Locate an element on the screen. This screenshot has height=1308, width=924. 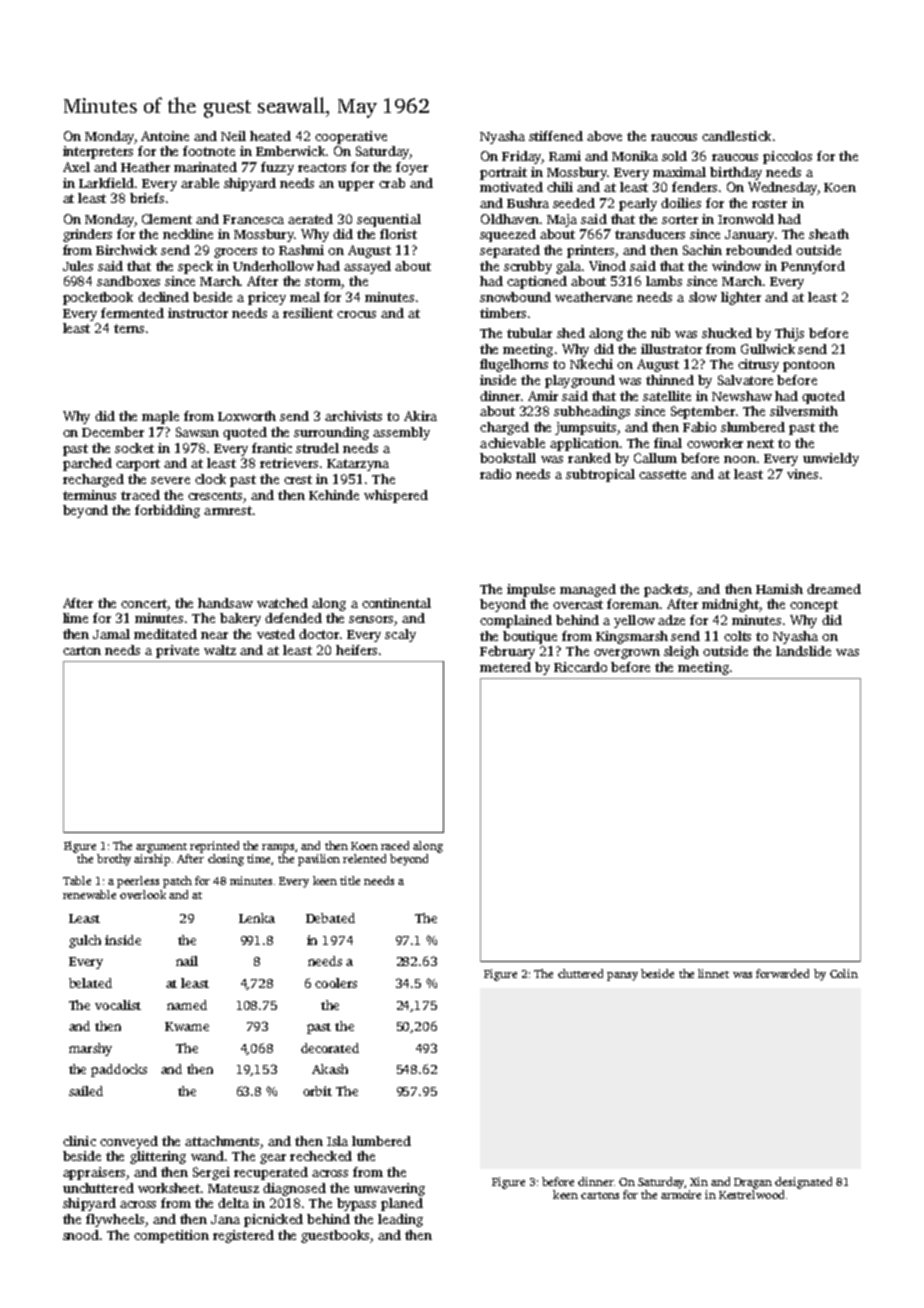
impulse is located at coordinates (531, 590).
